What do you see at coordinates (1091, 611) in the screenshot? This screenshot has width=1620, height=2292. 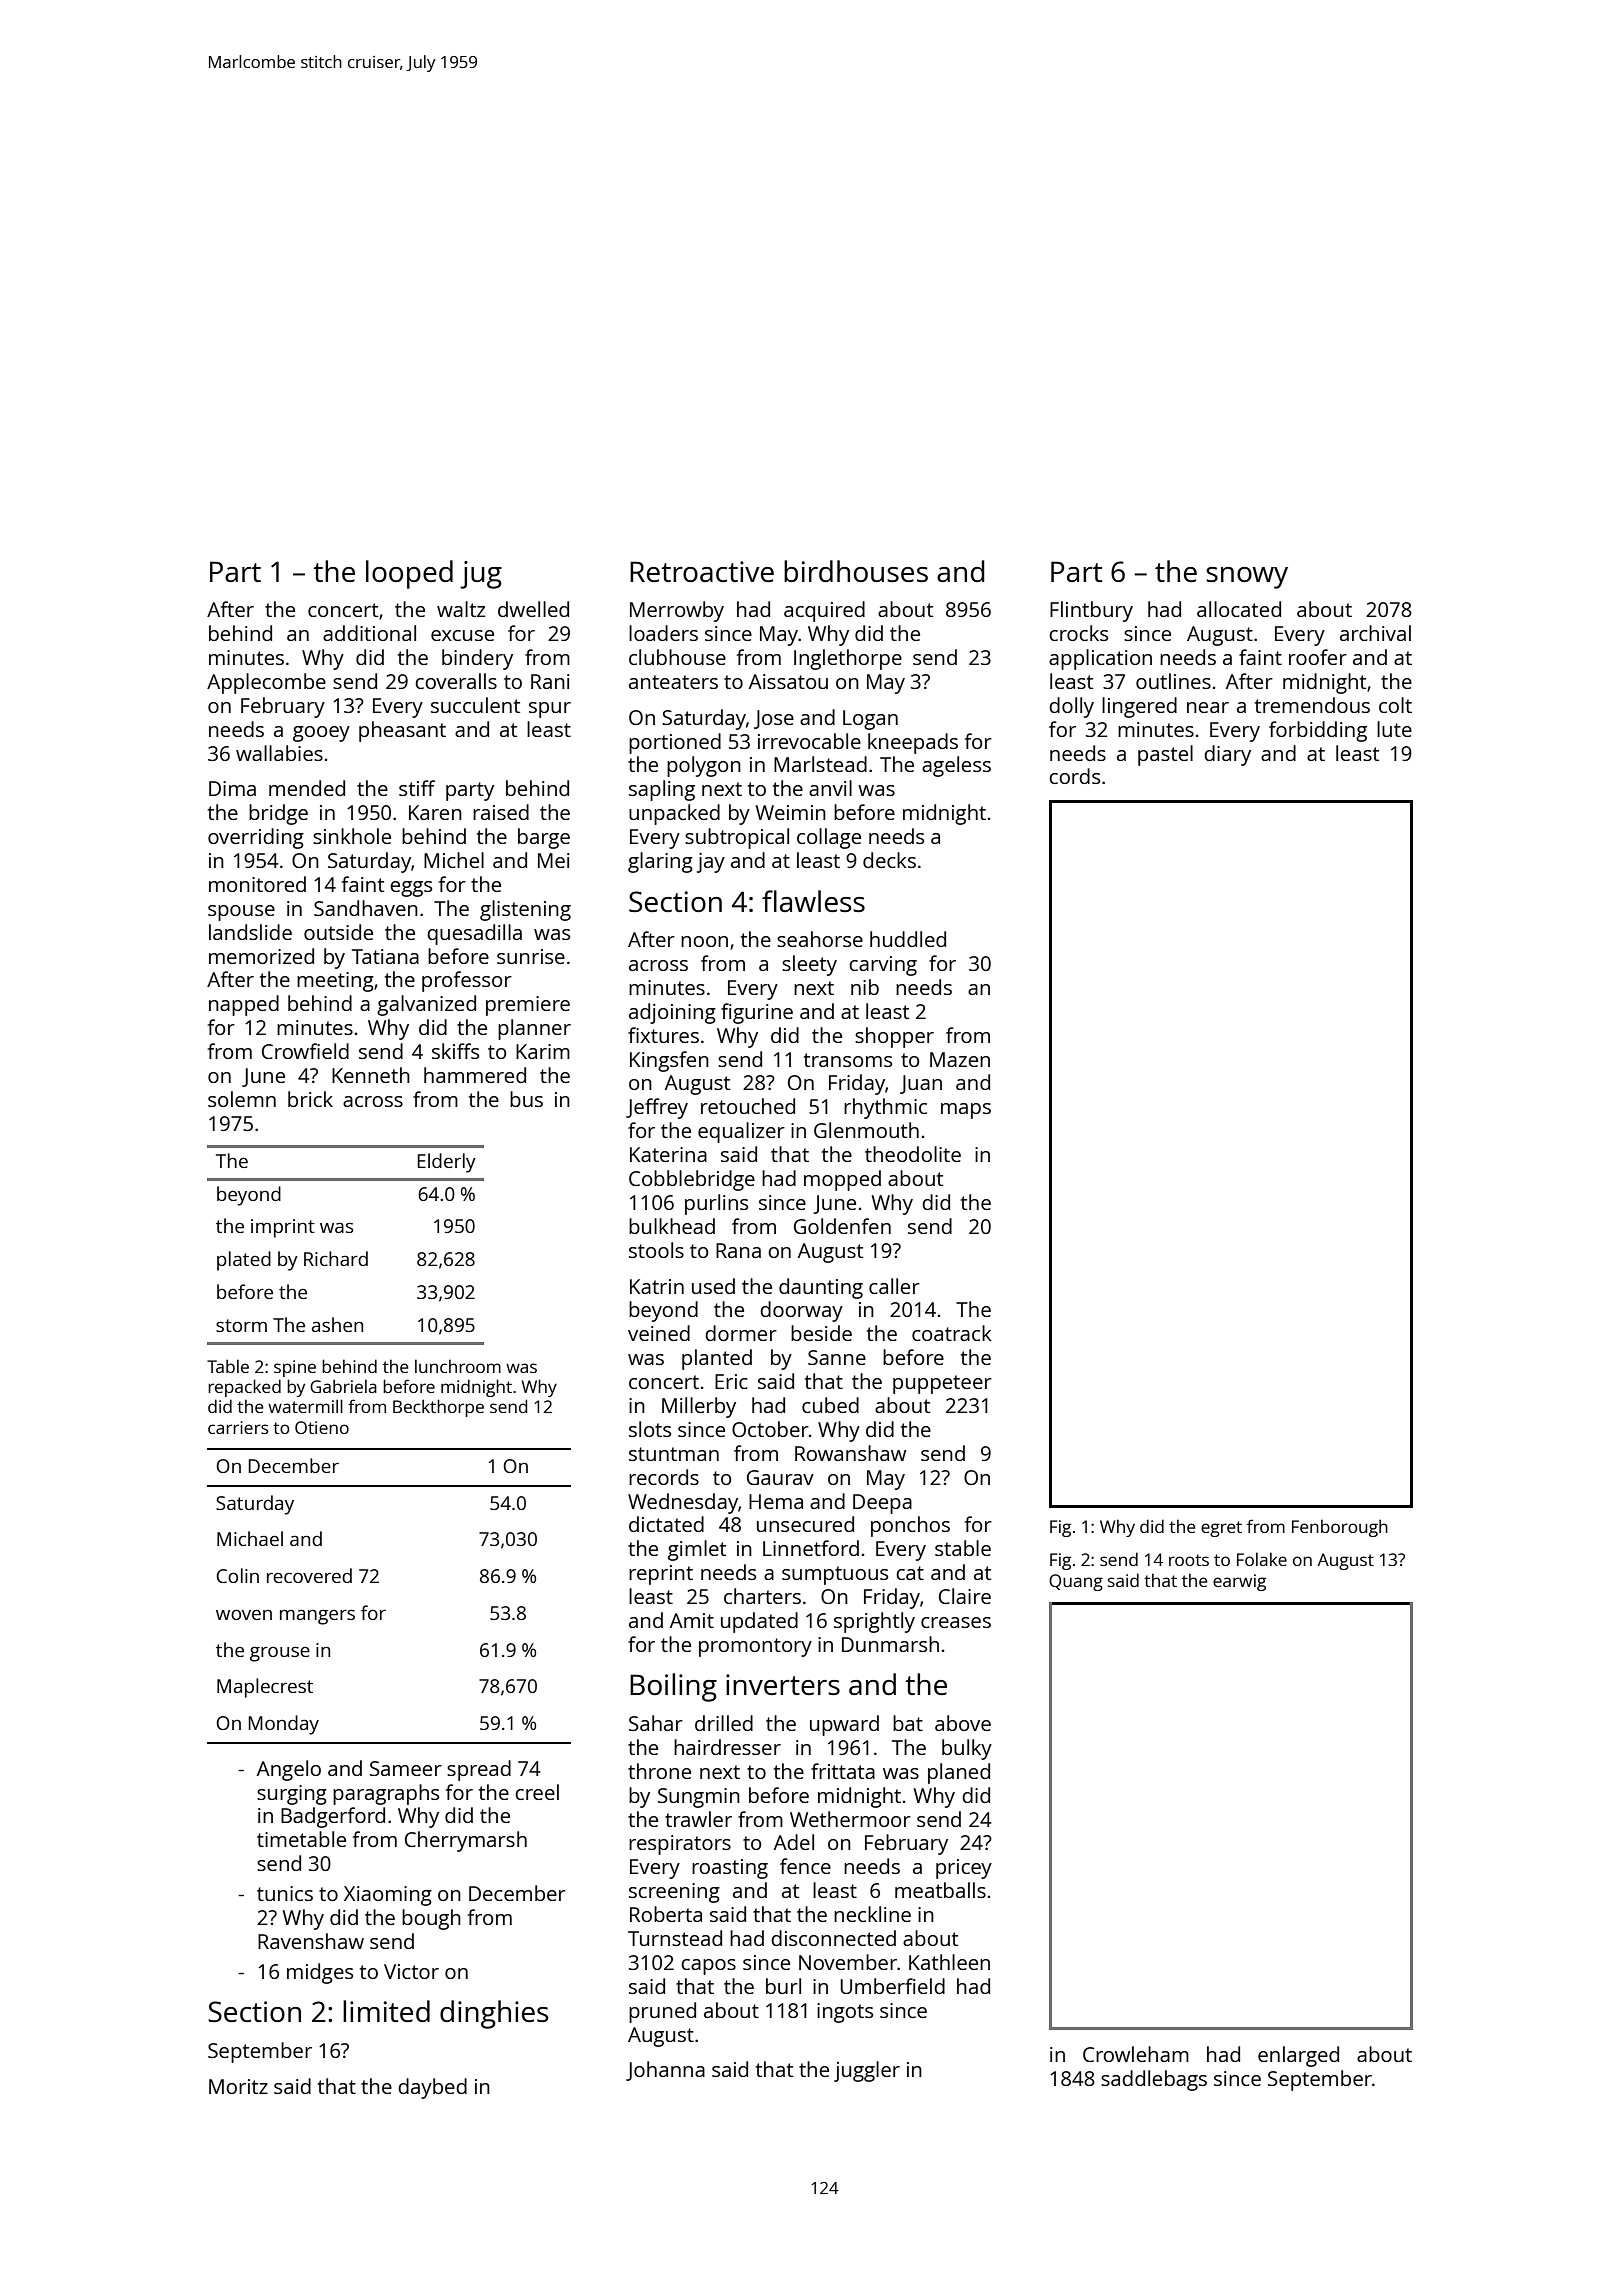 I see `Flintbury` at bounding box center [1091, 611].
